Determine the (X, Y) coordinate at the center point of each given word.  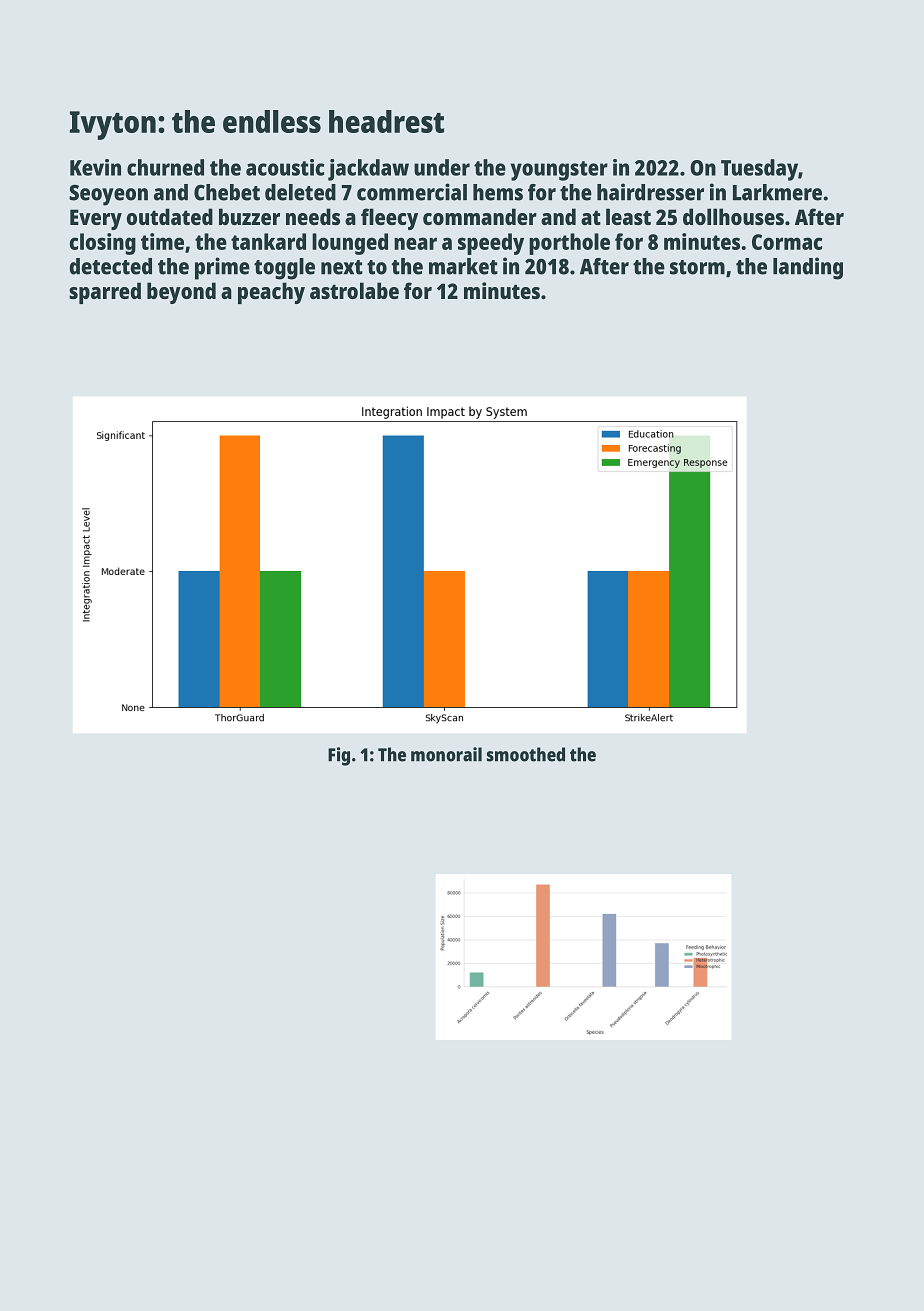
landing (808, 268)
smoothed (526, 754)
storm (697, 267)
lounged (350, 244)
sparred (105, 293)
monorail (446, 754)
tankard (268, 241)
